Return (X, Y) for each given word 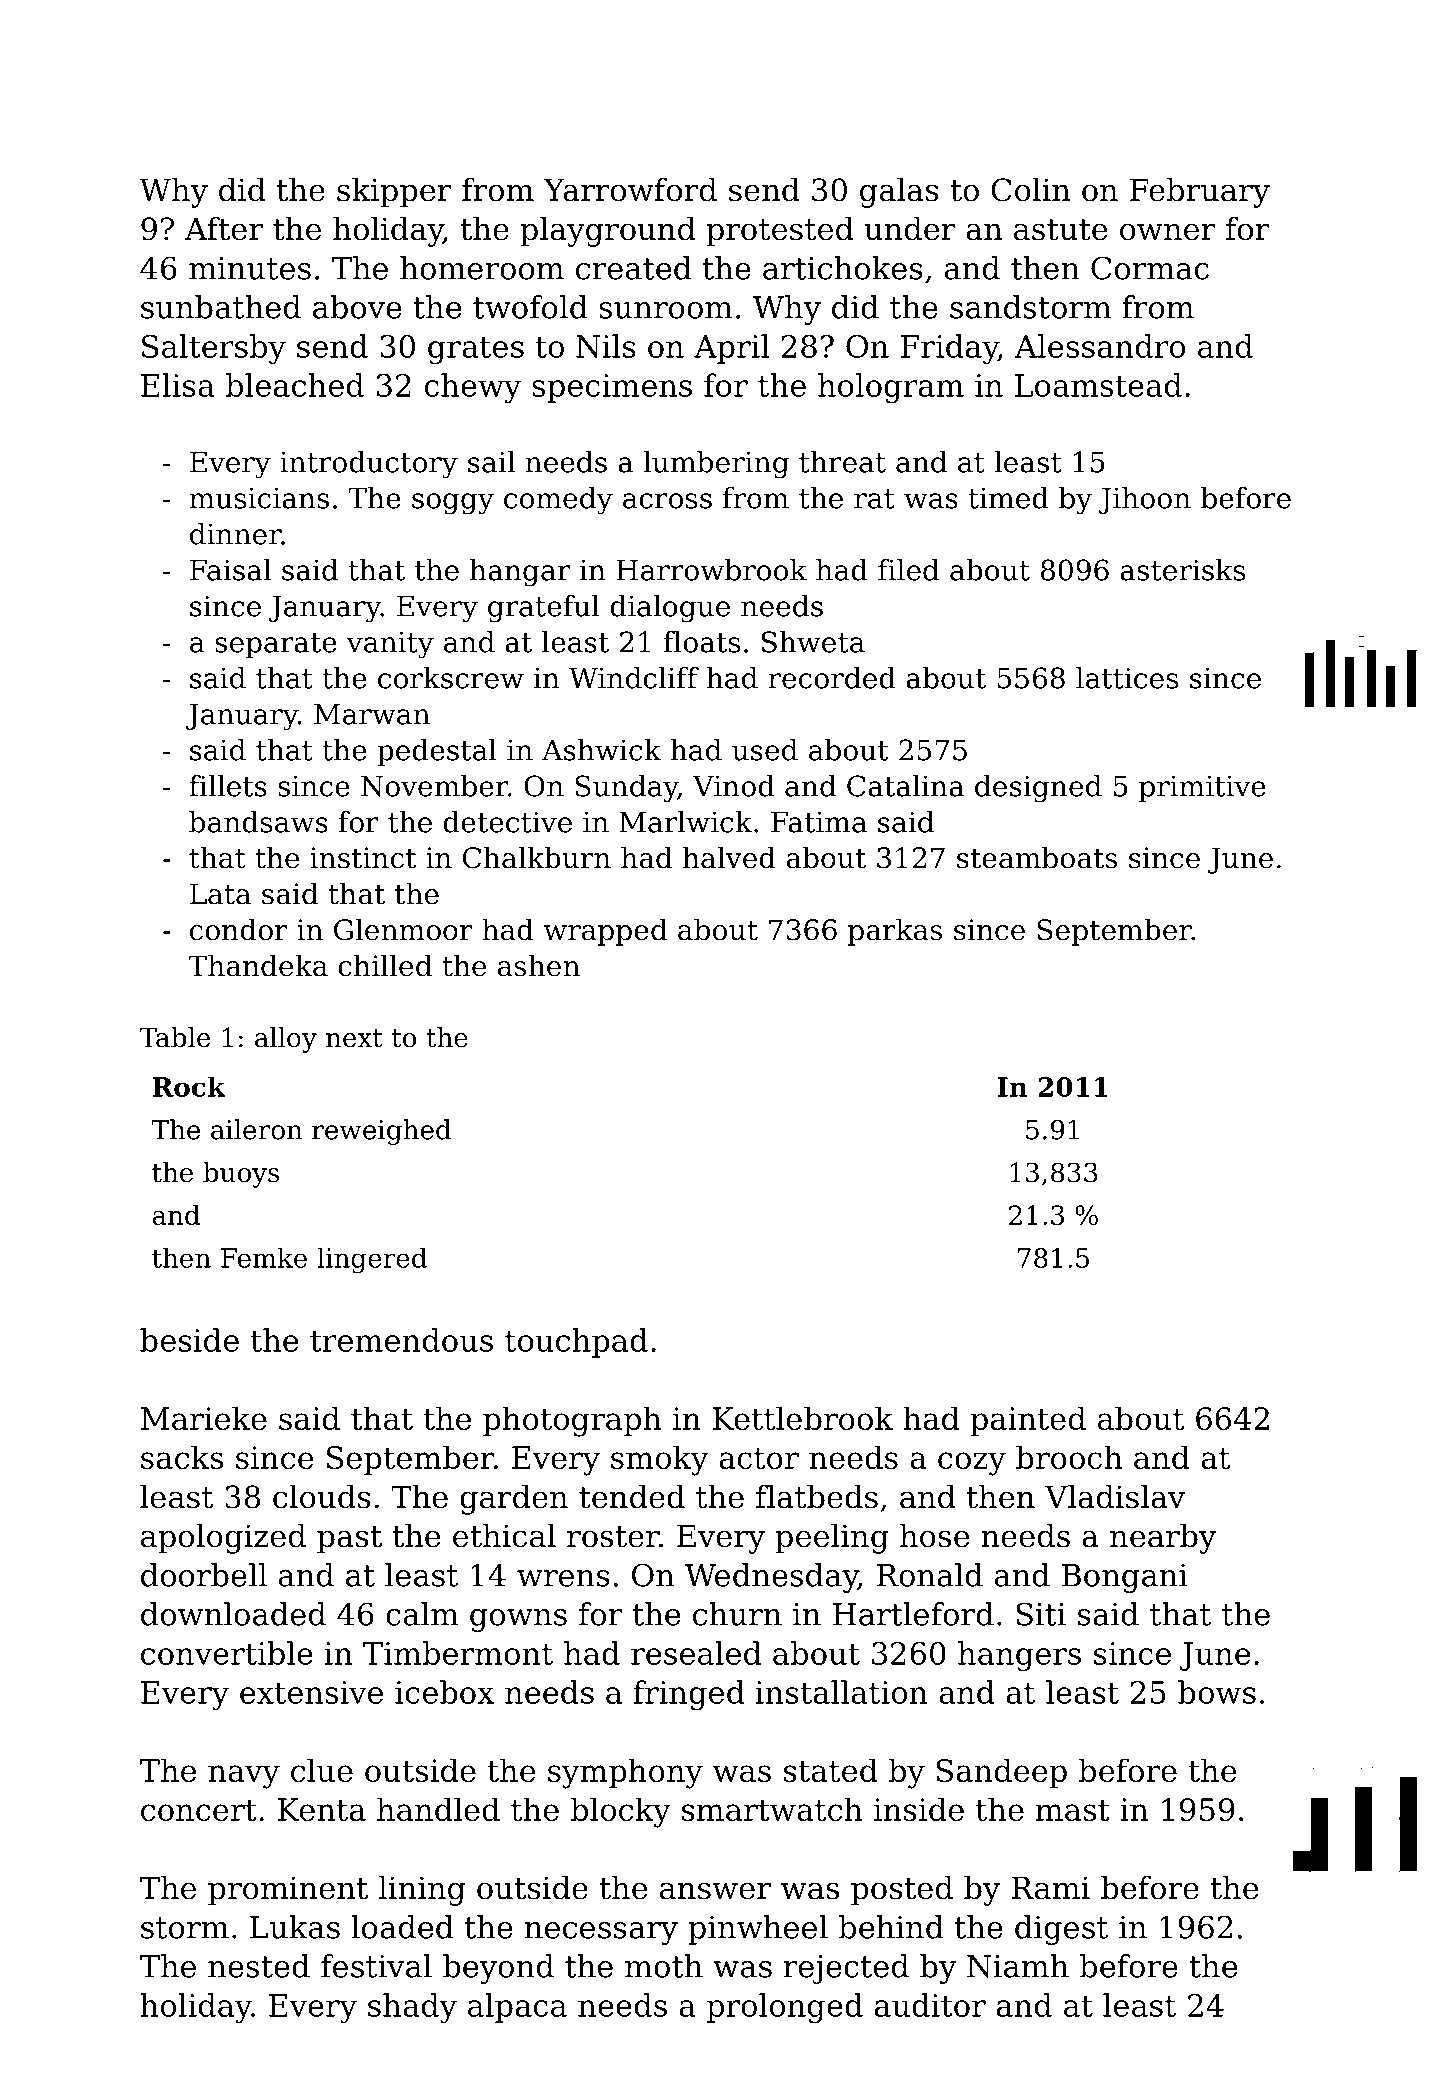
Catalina (905, 786)
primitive (1202, 788)
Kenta (322, 1809)
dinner (235, 534)
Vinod (734, 786)
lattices (1127, 678)
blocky (621, 1812)
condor (239, 929)
